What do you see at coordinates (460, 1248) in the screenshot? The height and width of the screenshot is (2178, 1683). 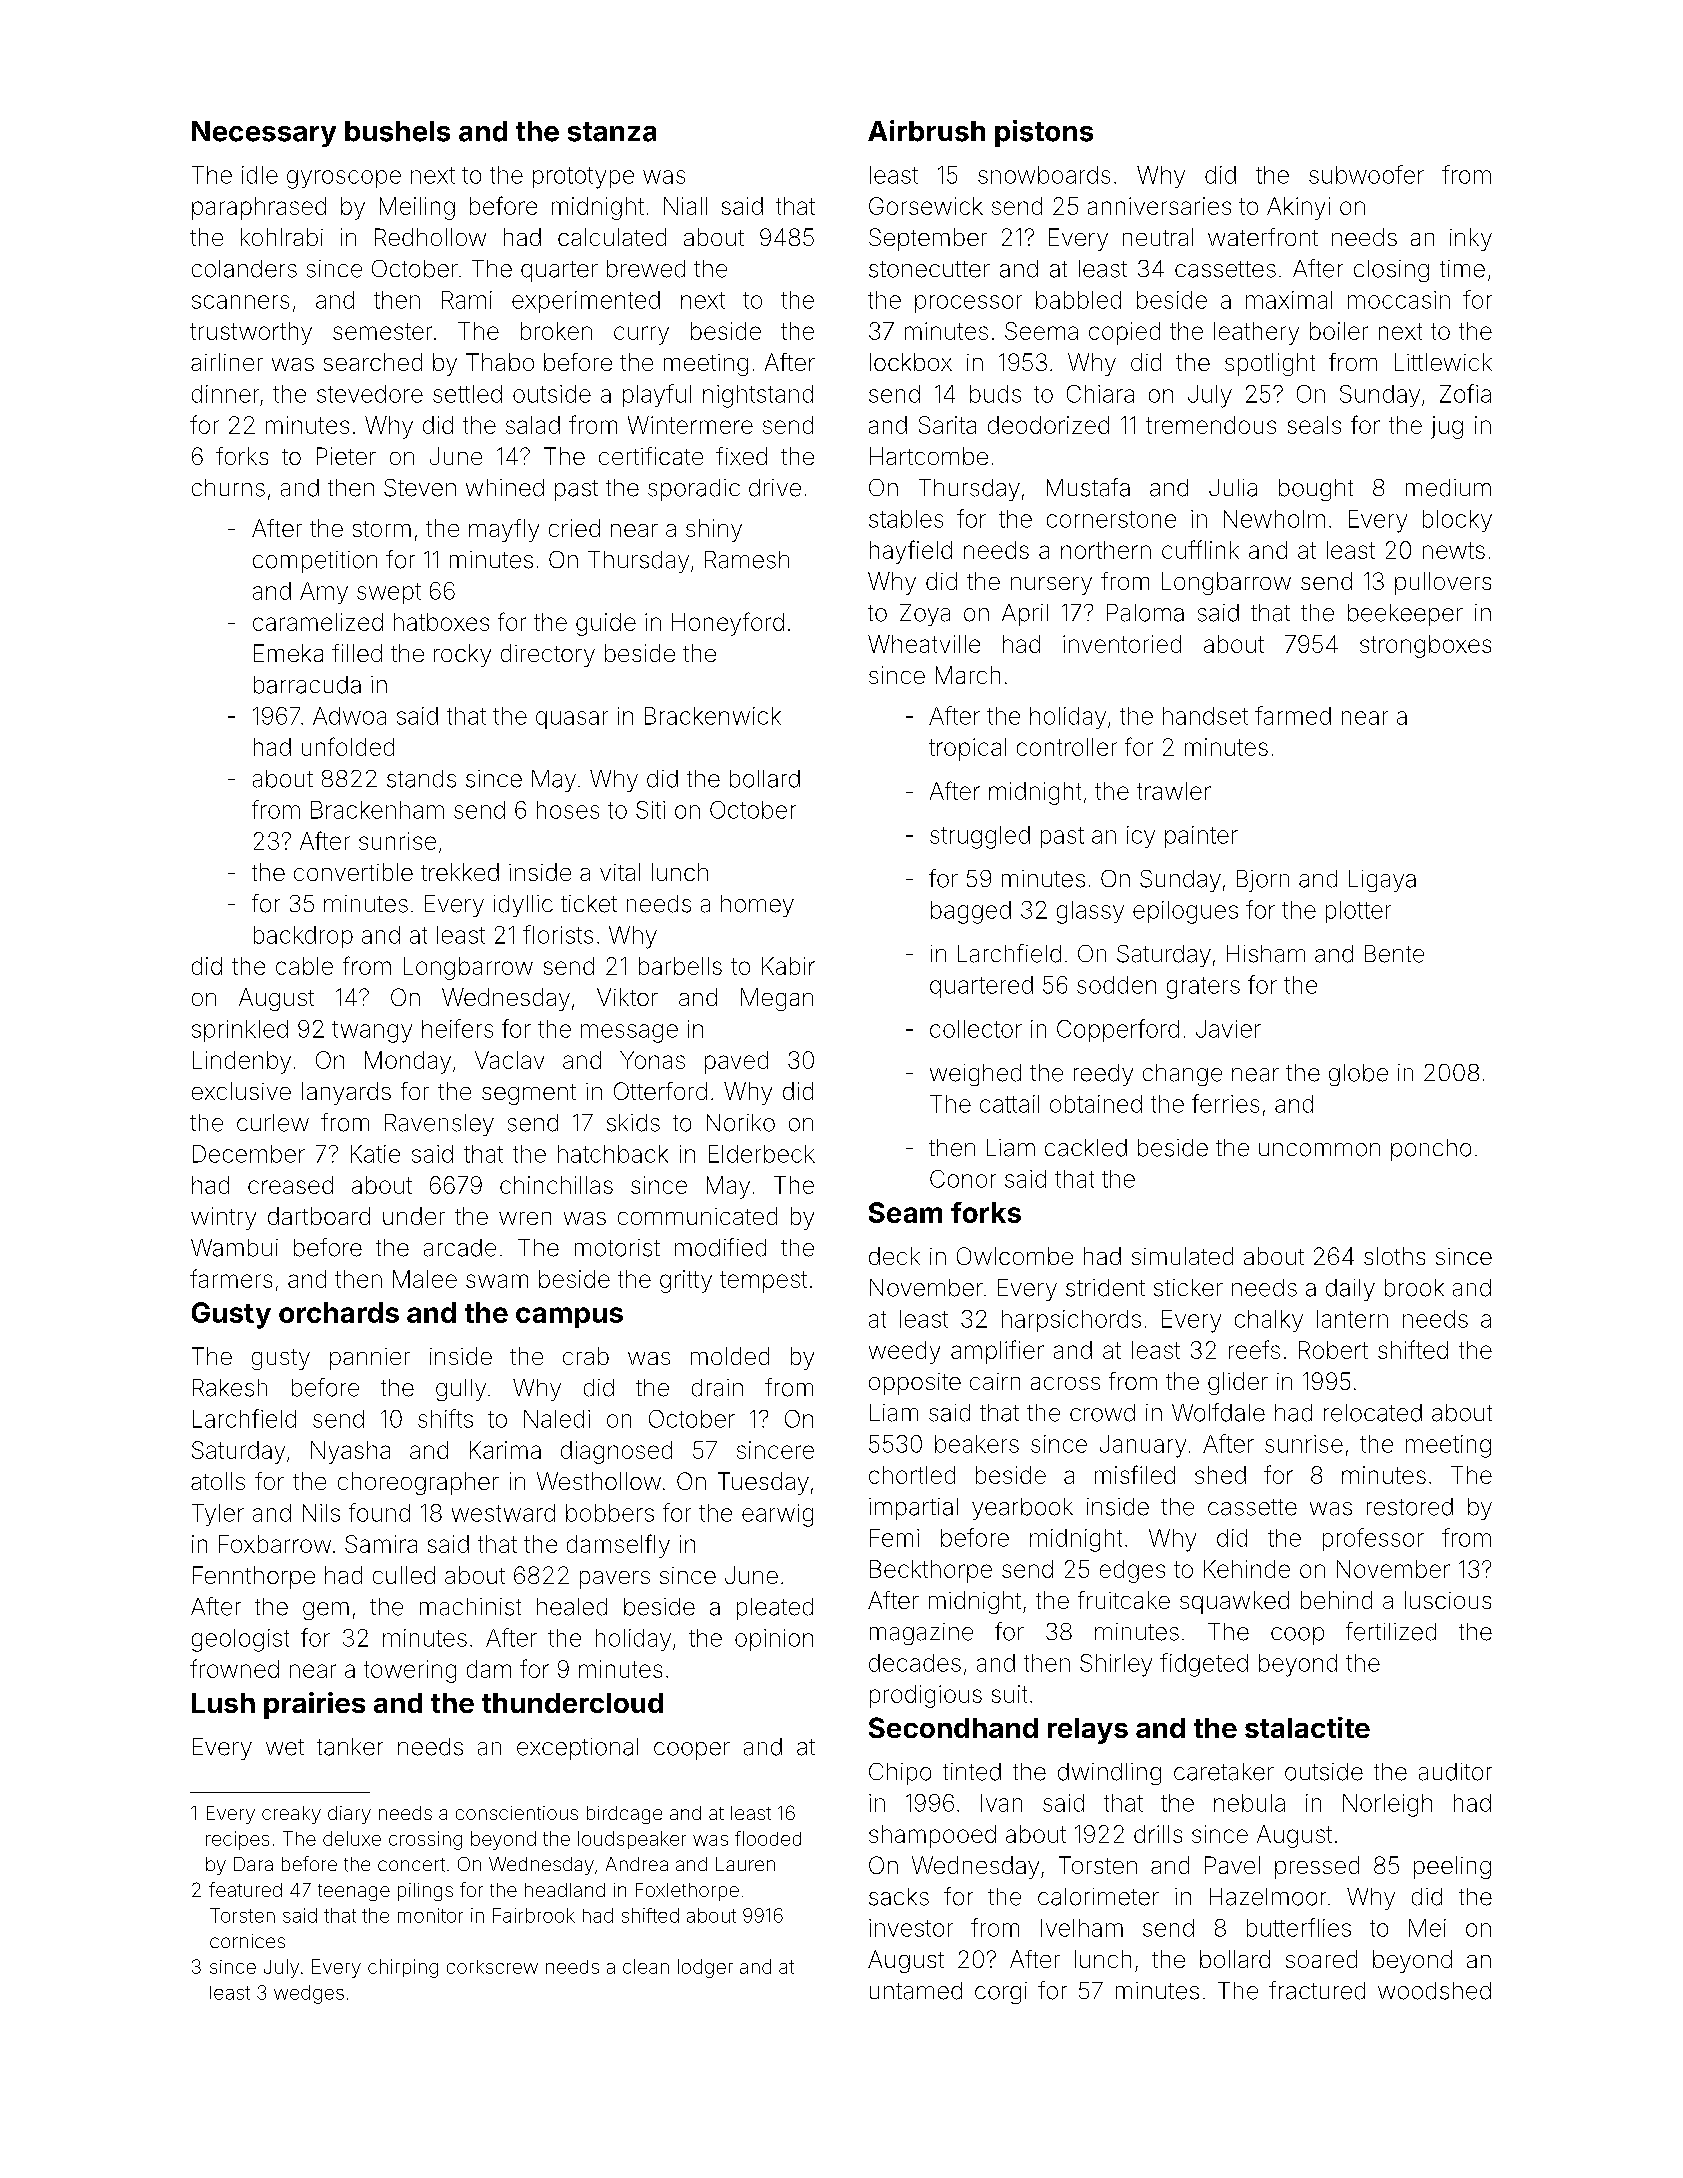 I see `arcade` at bounding box center [460, 1248].
